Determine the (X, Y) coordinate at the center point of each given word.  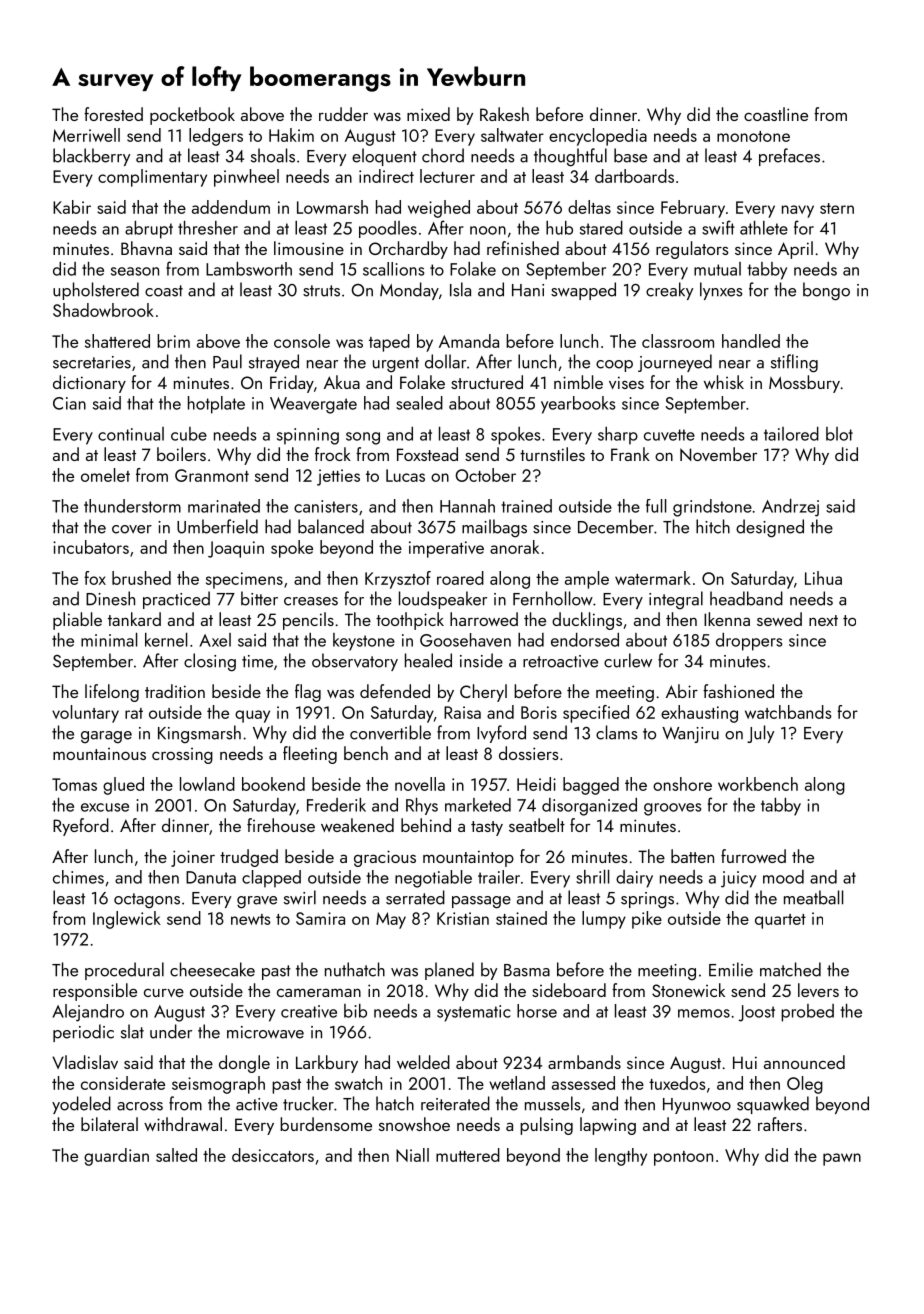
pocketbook (192, 116)
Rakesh (504, 114)
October (485, 475)
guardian (116, 1157)
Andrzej (790, 508)
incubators (91, 547)
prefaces (789, 157)
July (761, 734)
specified (596, 714)
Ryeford (81, 827)
